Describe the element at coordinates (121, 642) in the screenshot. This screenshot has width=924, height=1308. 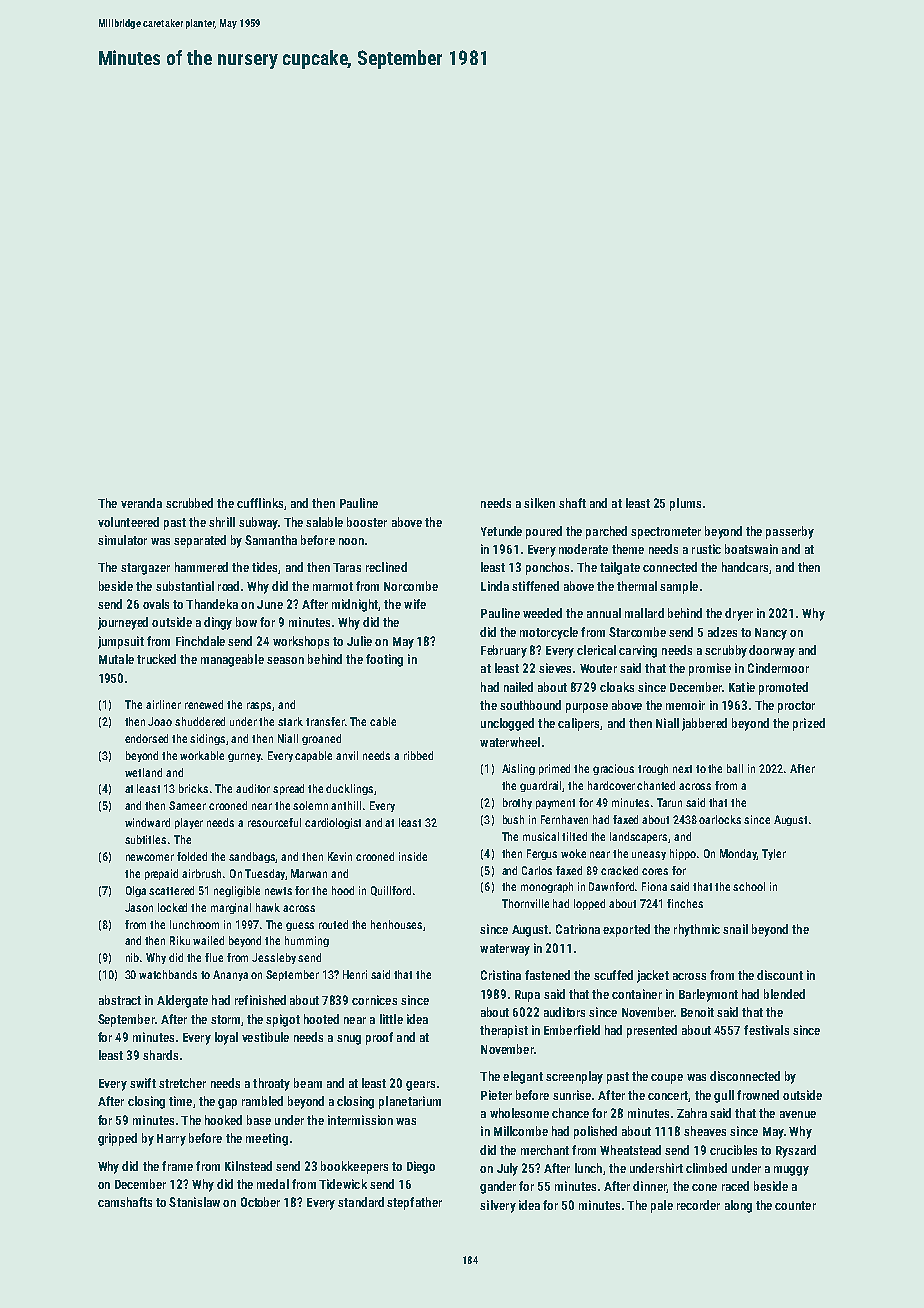
I see `jumpsuit` at that location.
